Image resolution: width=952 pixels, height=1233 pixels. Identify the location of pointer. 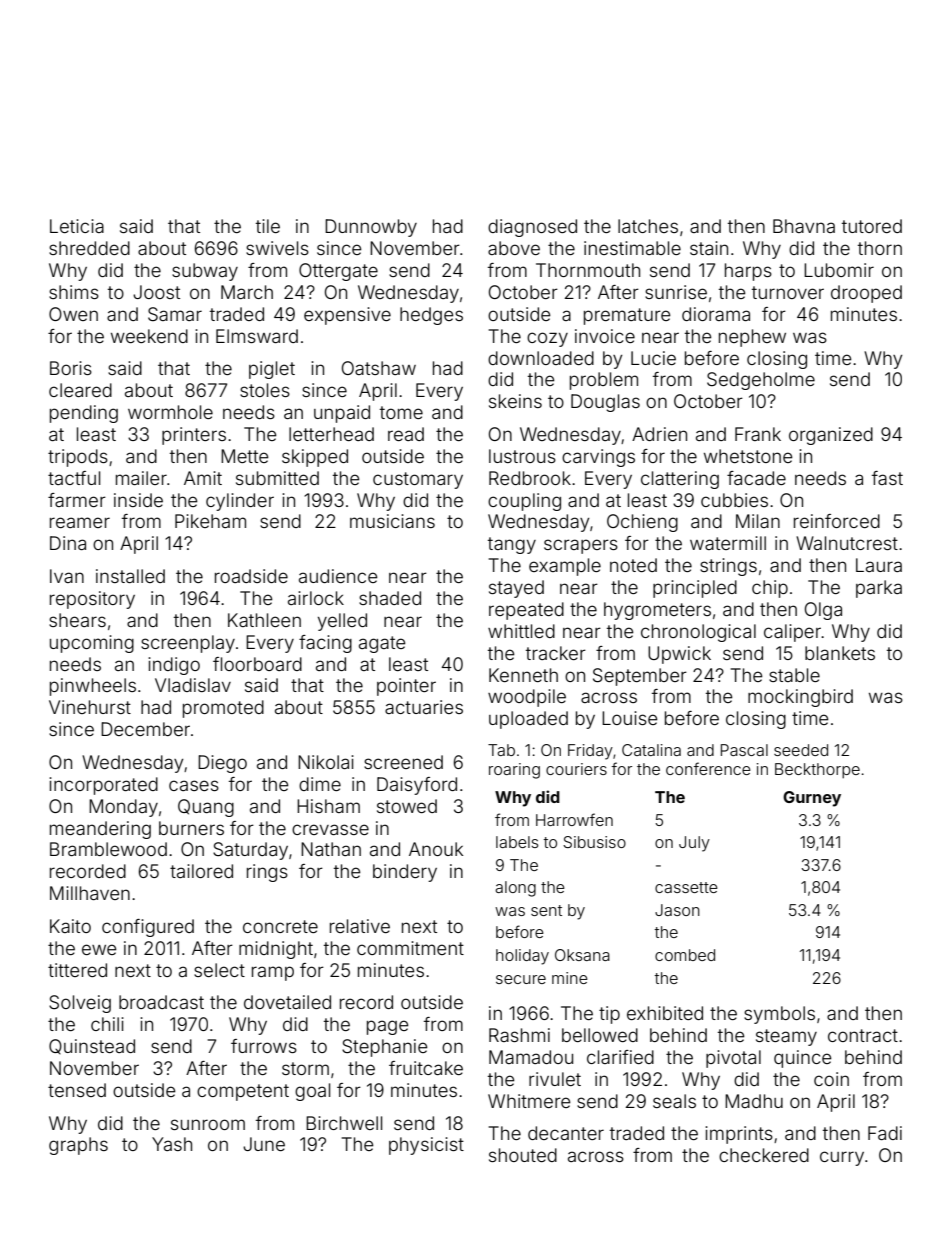
(406, 687).
